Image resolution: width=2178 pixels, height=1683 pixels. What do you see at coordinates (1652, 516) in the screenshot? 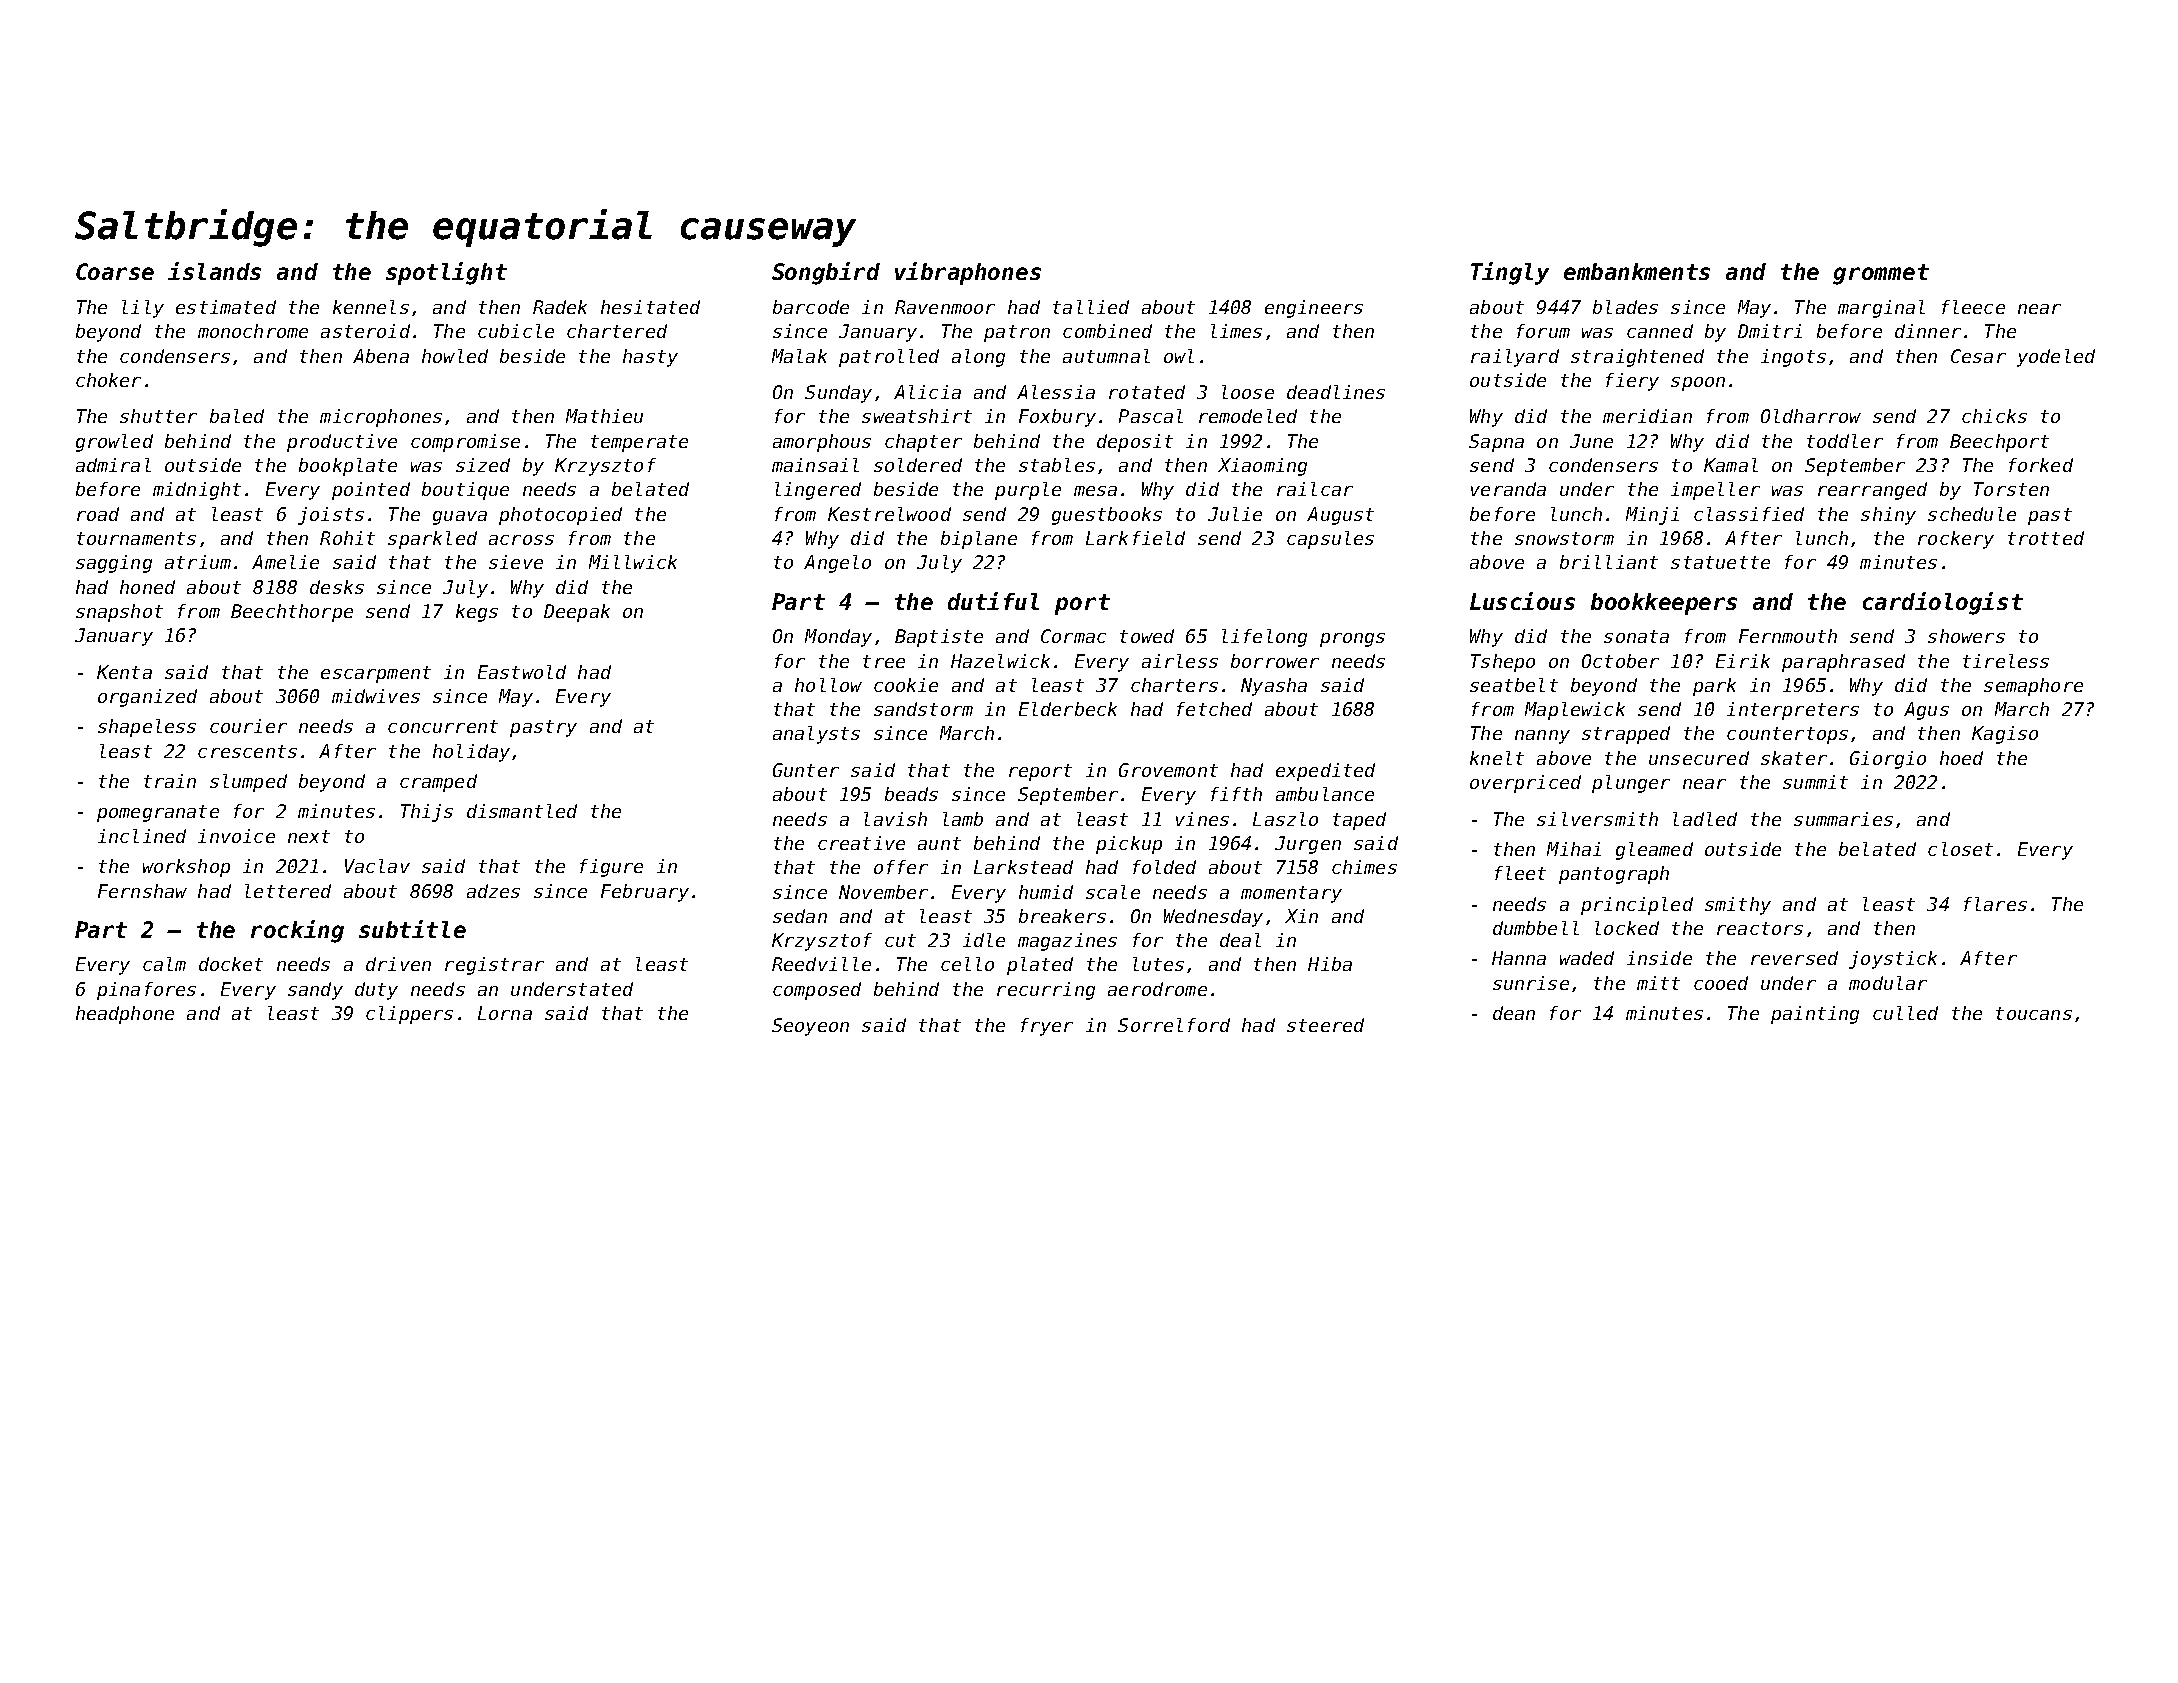
I see `Minji` at bounding box center [1652, 516].
